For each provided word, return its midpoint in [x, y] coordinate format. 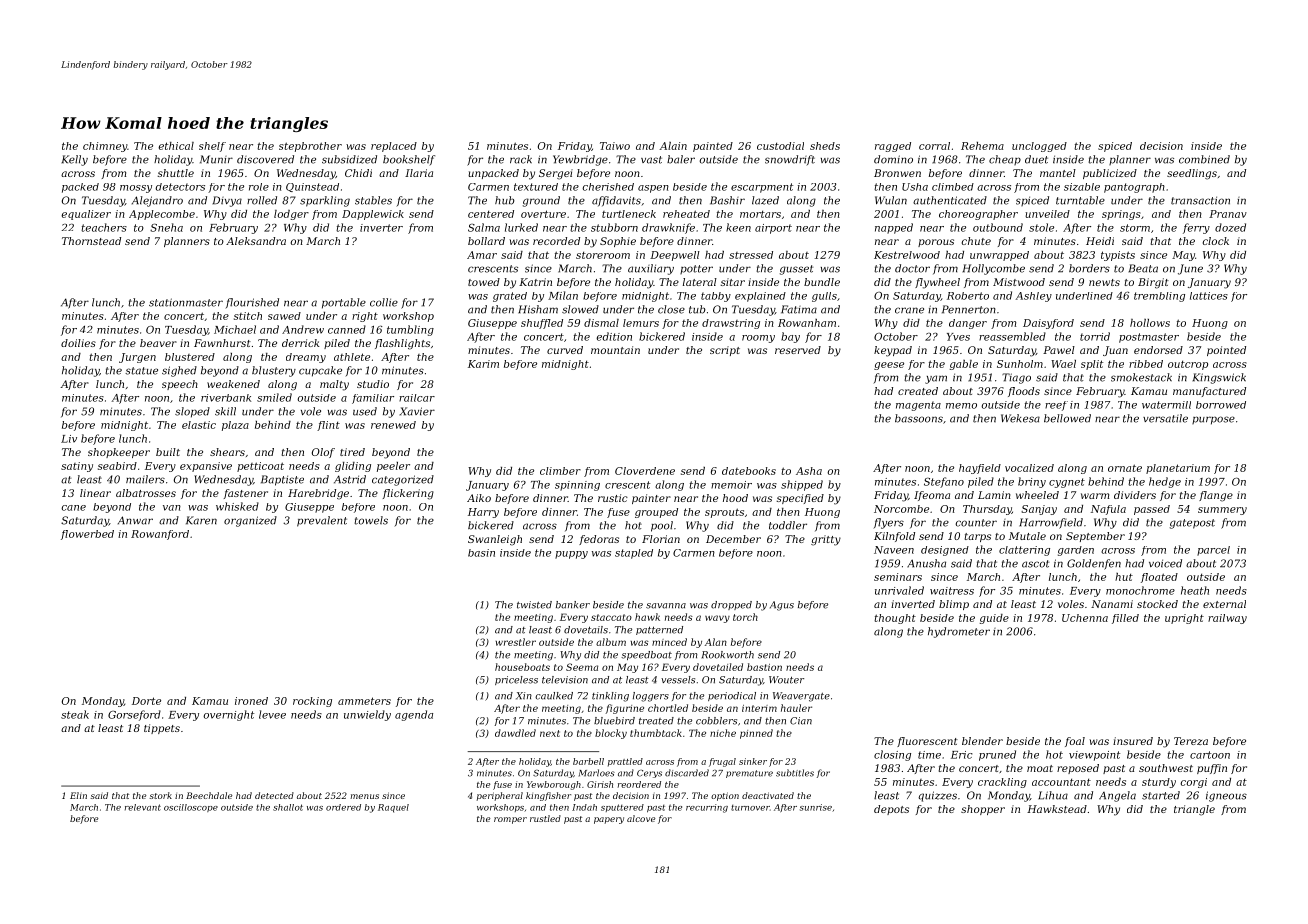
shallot [288, 807]
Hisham [538, 309]
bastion [764, 667]
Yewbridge [580, 160]
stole [1041, 227]
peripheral [500, 796]
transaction [1200, 200]
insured [1133, 741]
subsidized [349, 159]
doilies [78, 343]
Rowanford [160, 535]
